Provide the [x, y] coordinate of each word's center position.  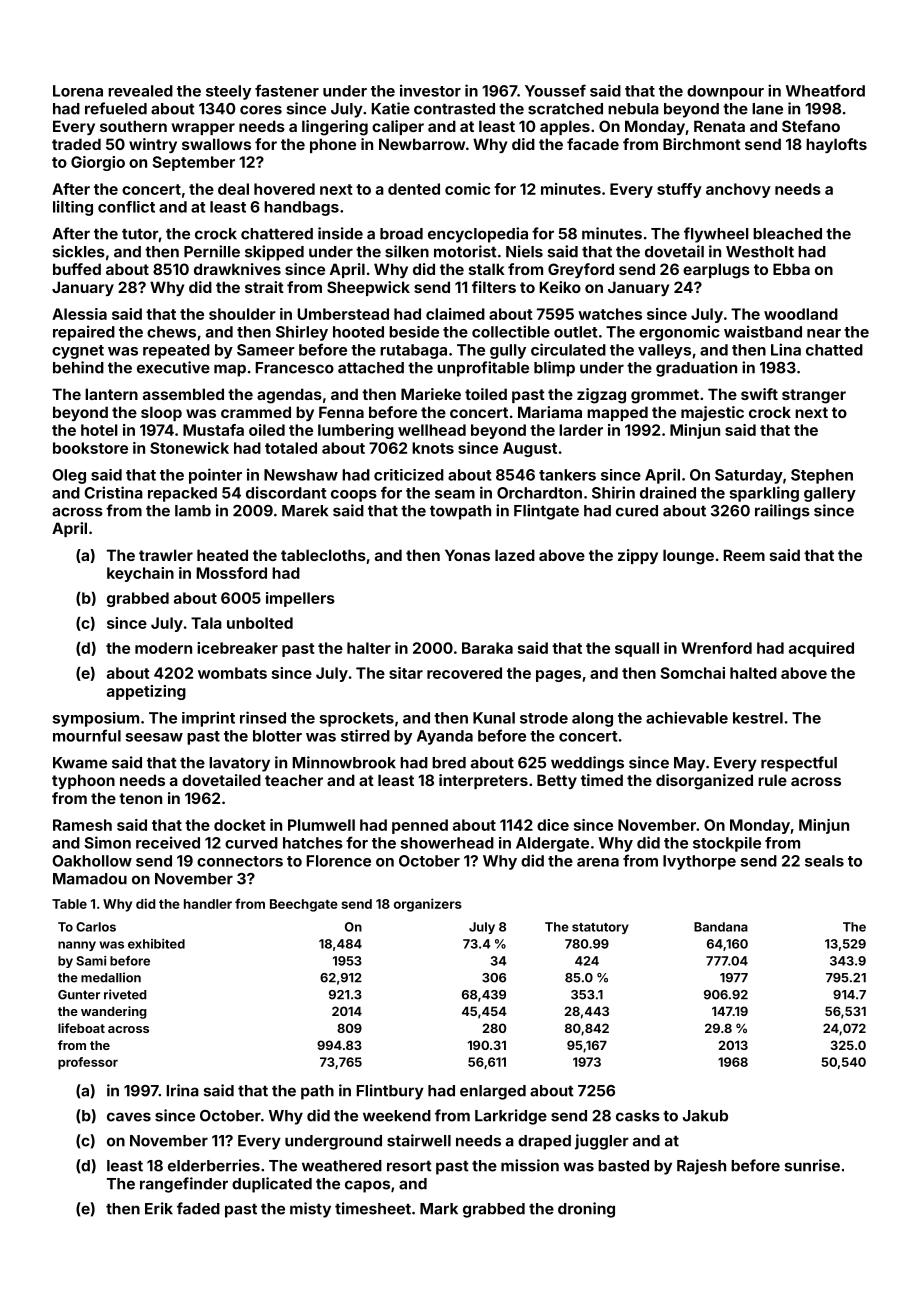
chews [171, 332]
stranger [814, 396]
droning [586, 1210]
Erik [159, 1208]
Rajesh [701, 1167]
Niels [524, 251]
